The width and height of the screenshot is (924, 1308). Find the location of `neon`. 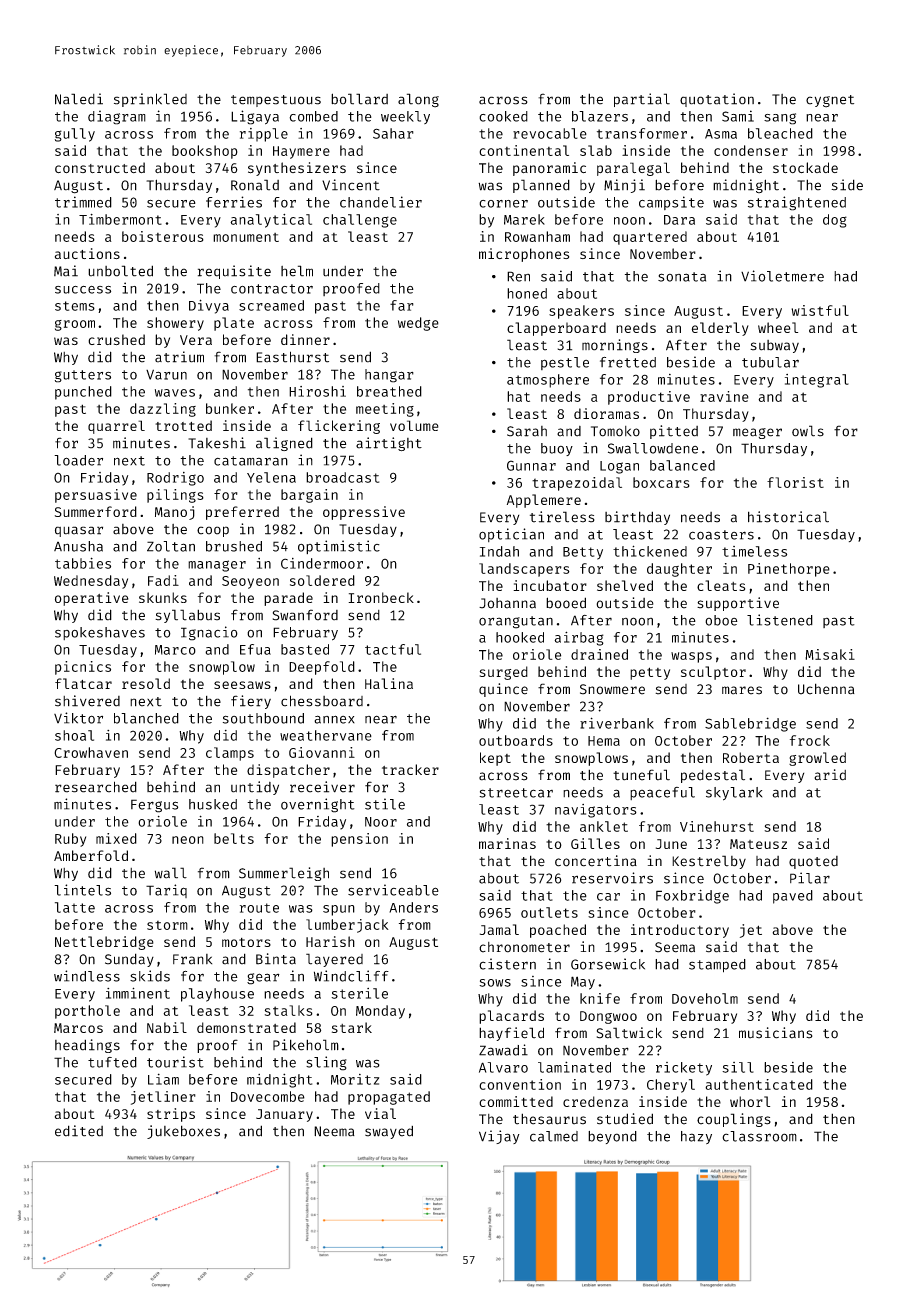

neon is located at coordinates (188, 840).
